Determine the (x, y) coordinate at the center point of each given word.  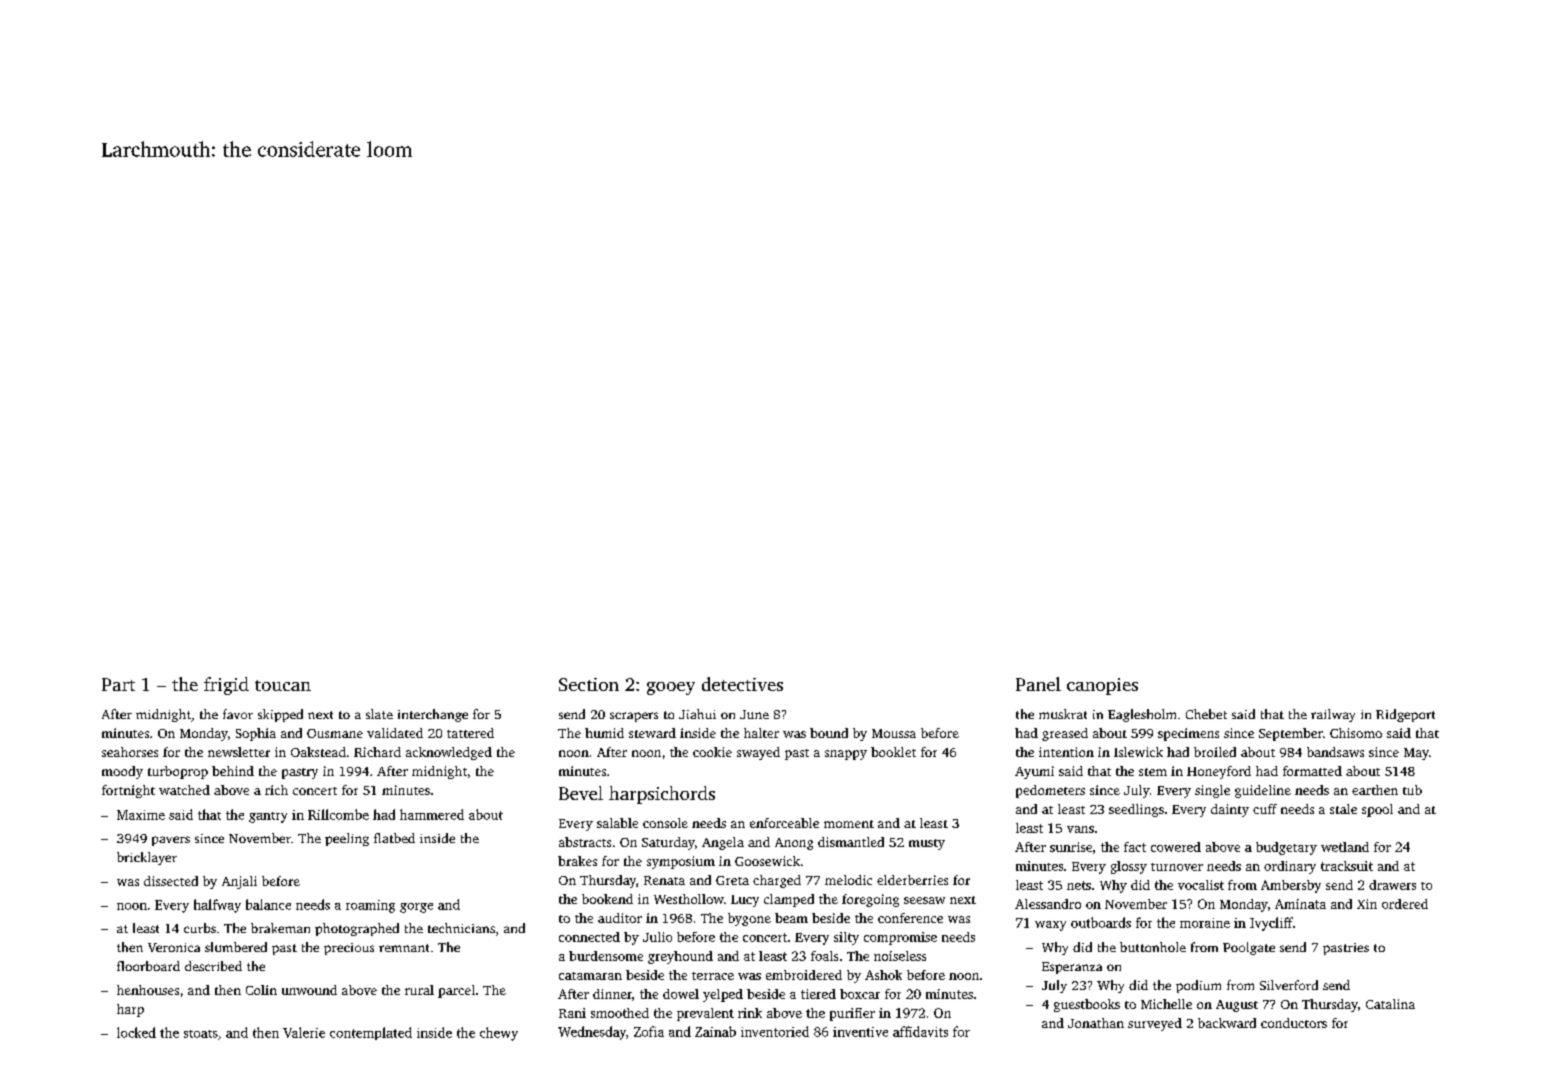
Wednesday (592, 1033)
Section (589, 684)
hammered (432, 814)
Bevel (581, 793)
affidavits (920, 1031)
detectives (742, 684)
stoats (201, 1034)
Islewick (1138, 752)
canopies (1102, 686)
